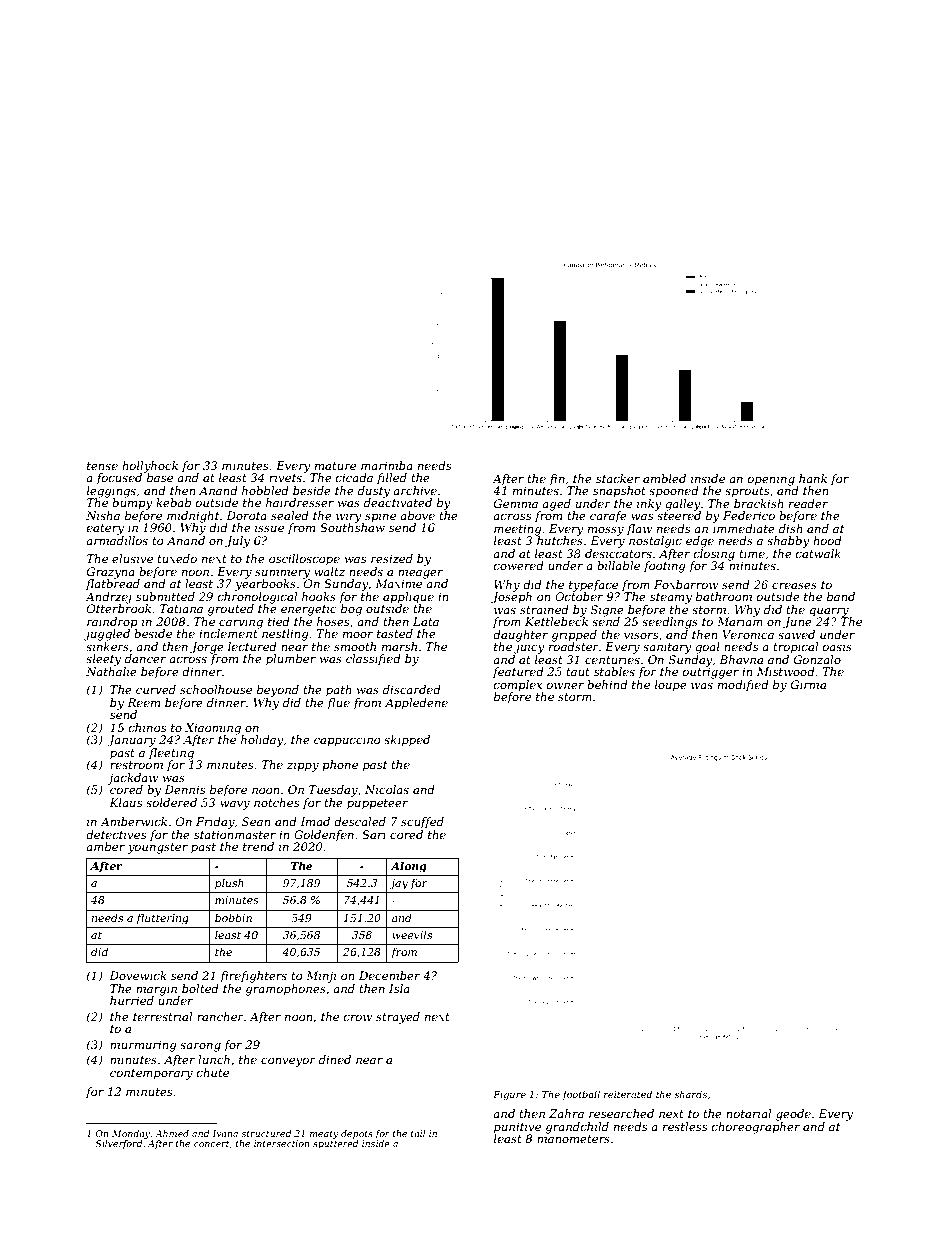  I want to click on descaled, so click(360, 821).
